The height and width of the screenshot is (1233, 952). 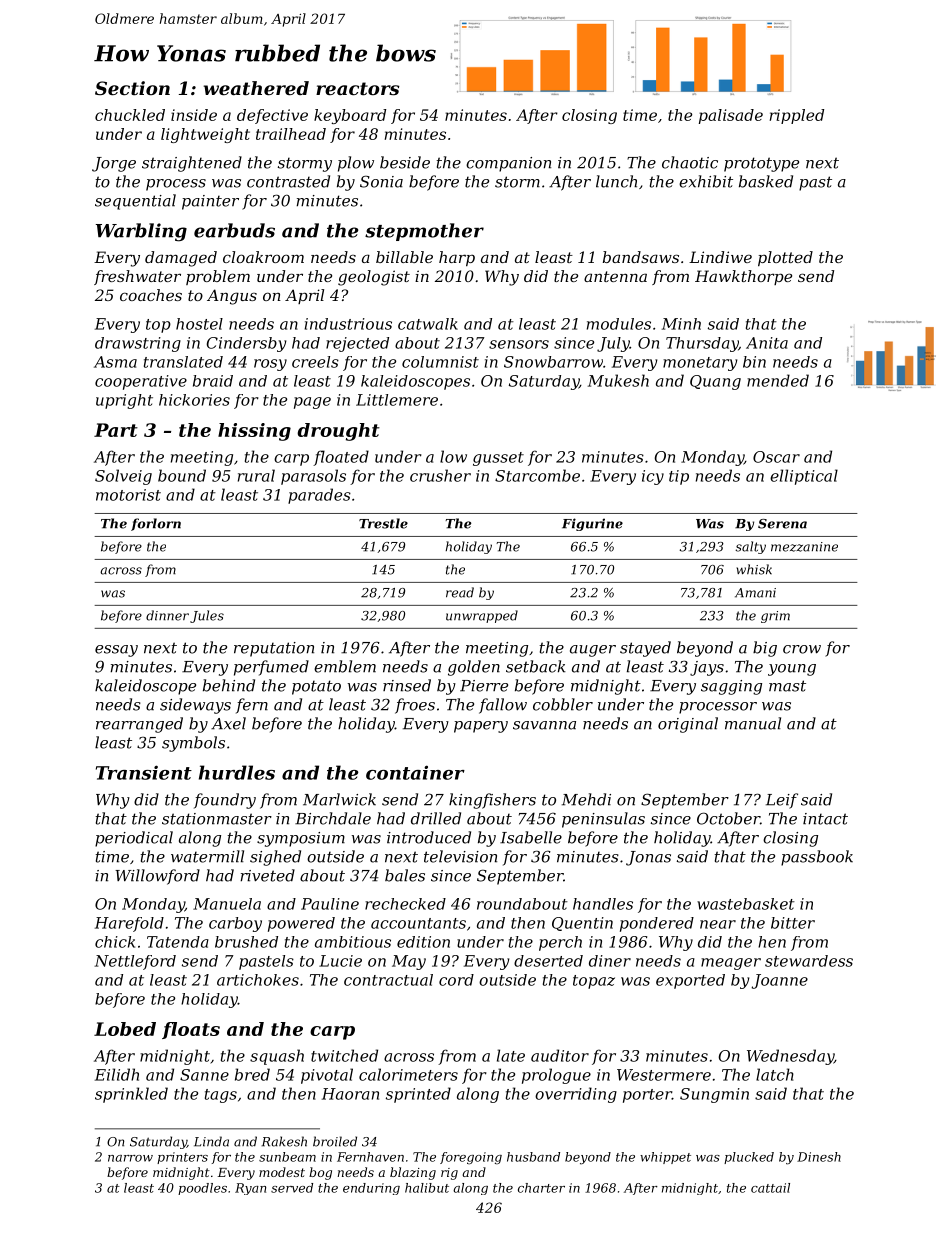 What do you see at coordinates (809, 961) in the screenshot?
I see `stewardess` at bounding box center [809, 961].
